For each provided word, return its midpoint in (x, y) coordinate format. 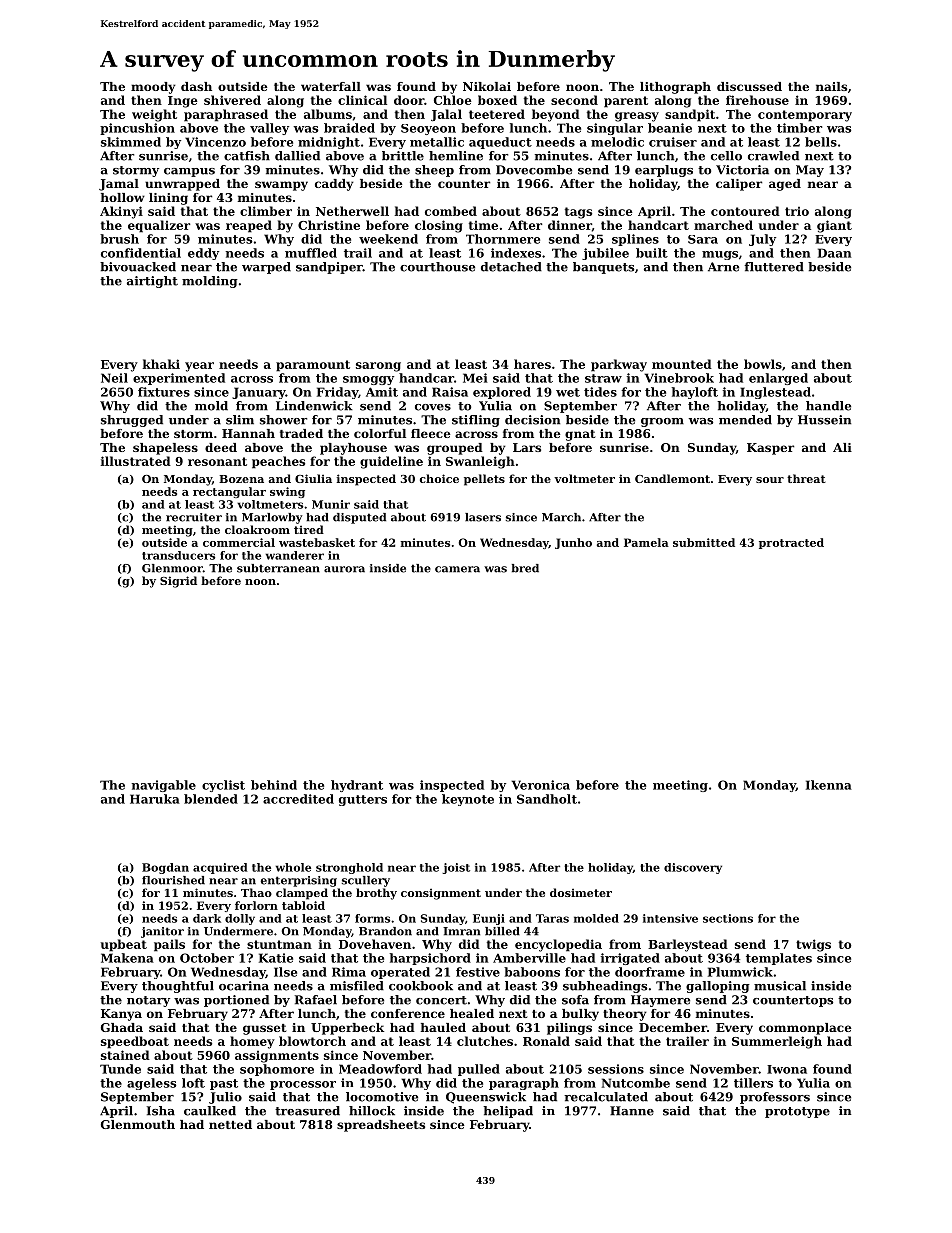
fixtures (164, 392)
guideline (391, 462)
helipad (508, 1112)
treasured (307, 1111)
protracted (791, 543)
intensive (670, 918)
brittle (403, 156)
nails (831, 86)
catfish (247, 156)
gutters (363, 800)
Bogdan (165, 868)
